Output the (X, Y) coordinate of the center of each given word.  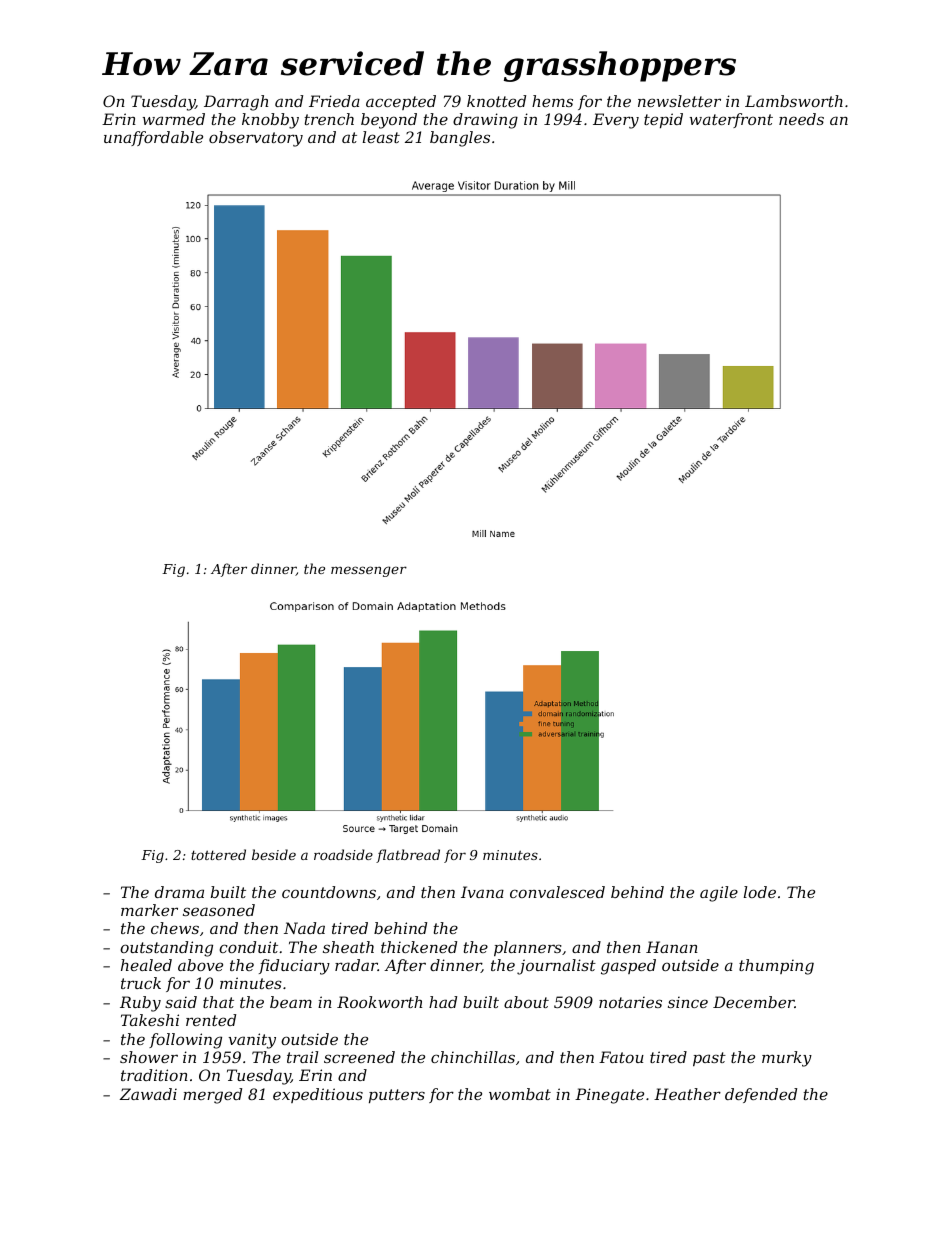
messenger (369, 571)
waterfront (731, 120)
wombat (520, 1094)
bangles (460, 139)
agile (719, 894)
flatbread (408, 856)
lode (760, 892)
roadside (343, 854)
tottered (218, 854)
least (381, 137)
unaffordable (153, 138)
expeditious (318, 1095)
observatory (256, 139)
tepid (663, 120)
